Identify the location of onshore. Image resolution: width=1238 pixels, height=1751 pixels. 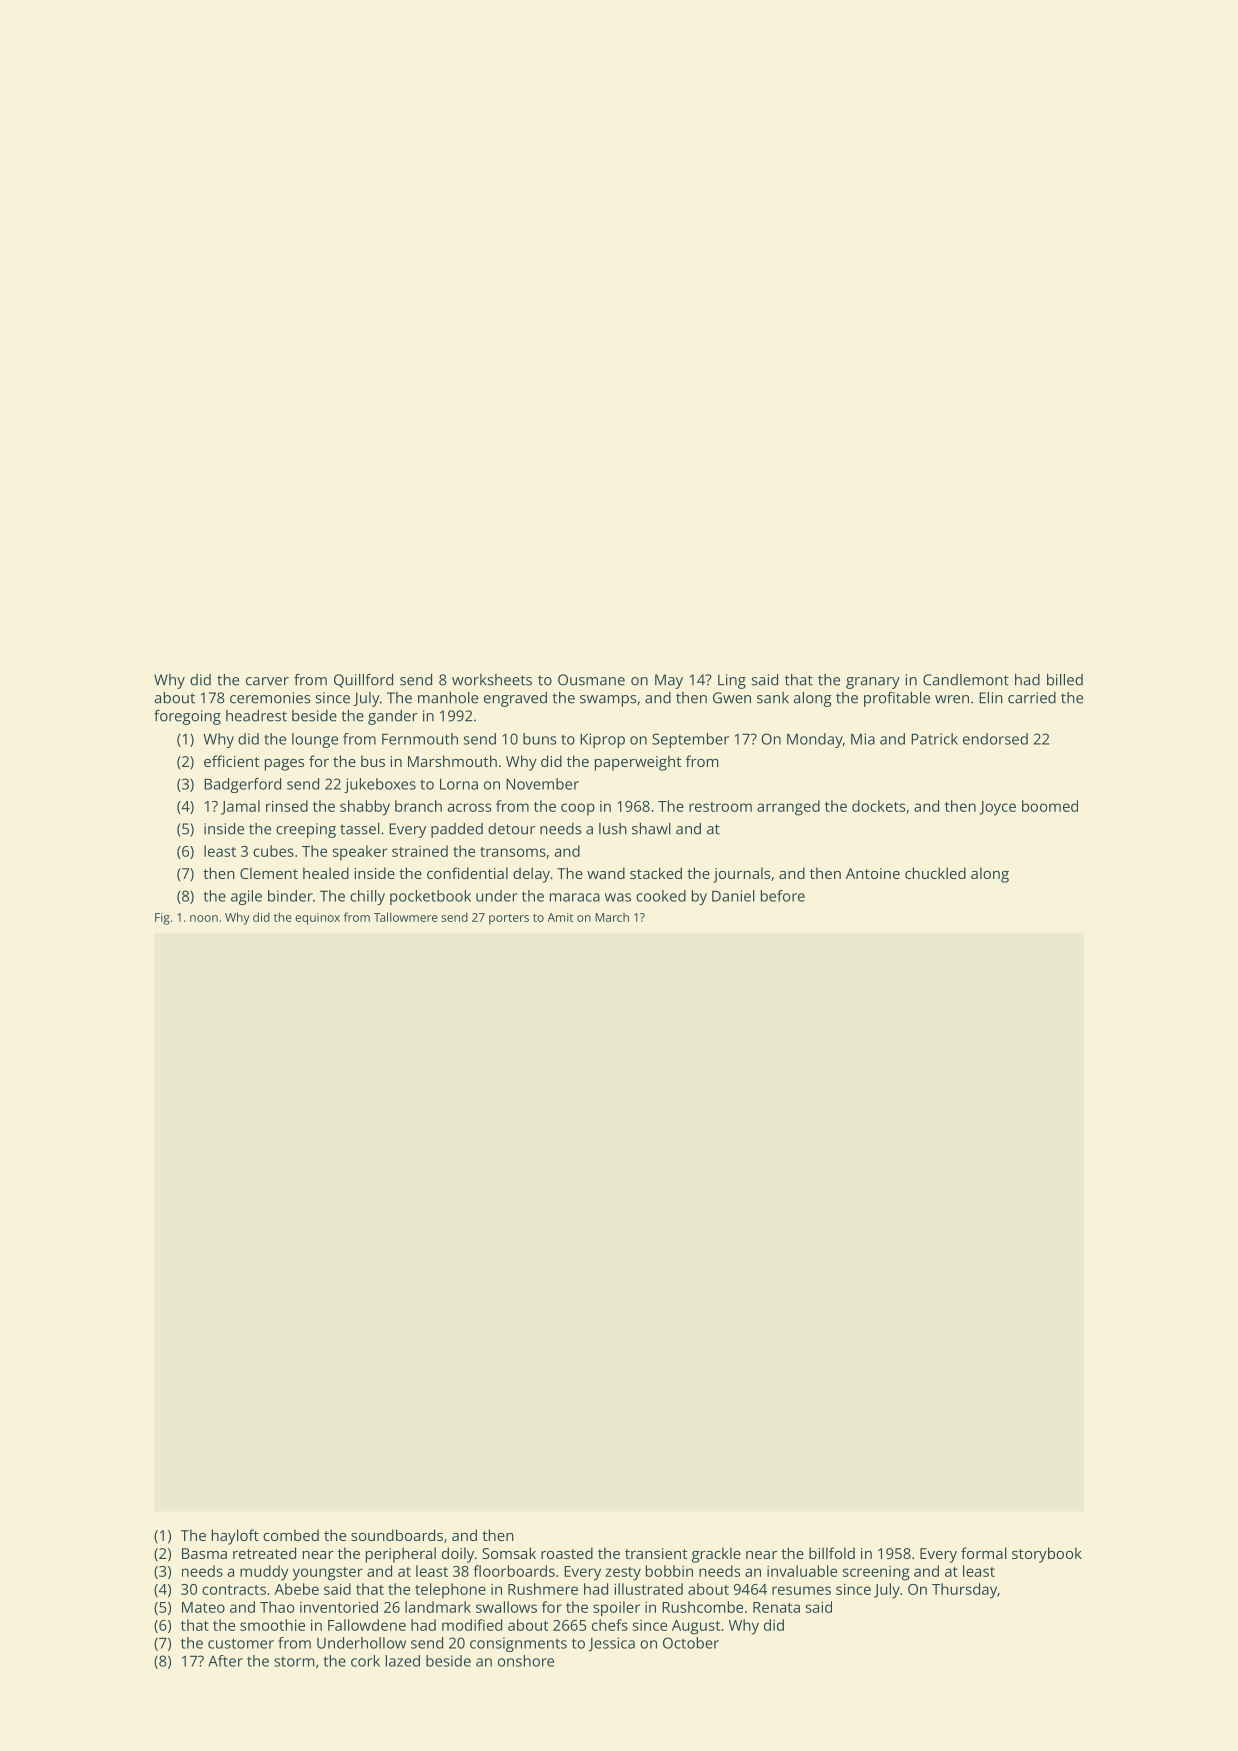
(526, 1661).
